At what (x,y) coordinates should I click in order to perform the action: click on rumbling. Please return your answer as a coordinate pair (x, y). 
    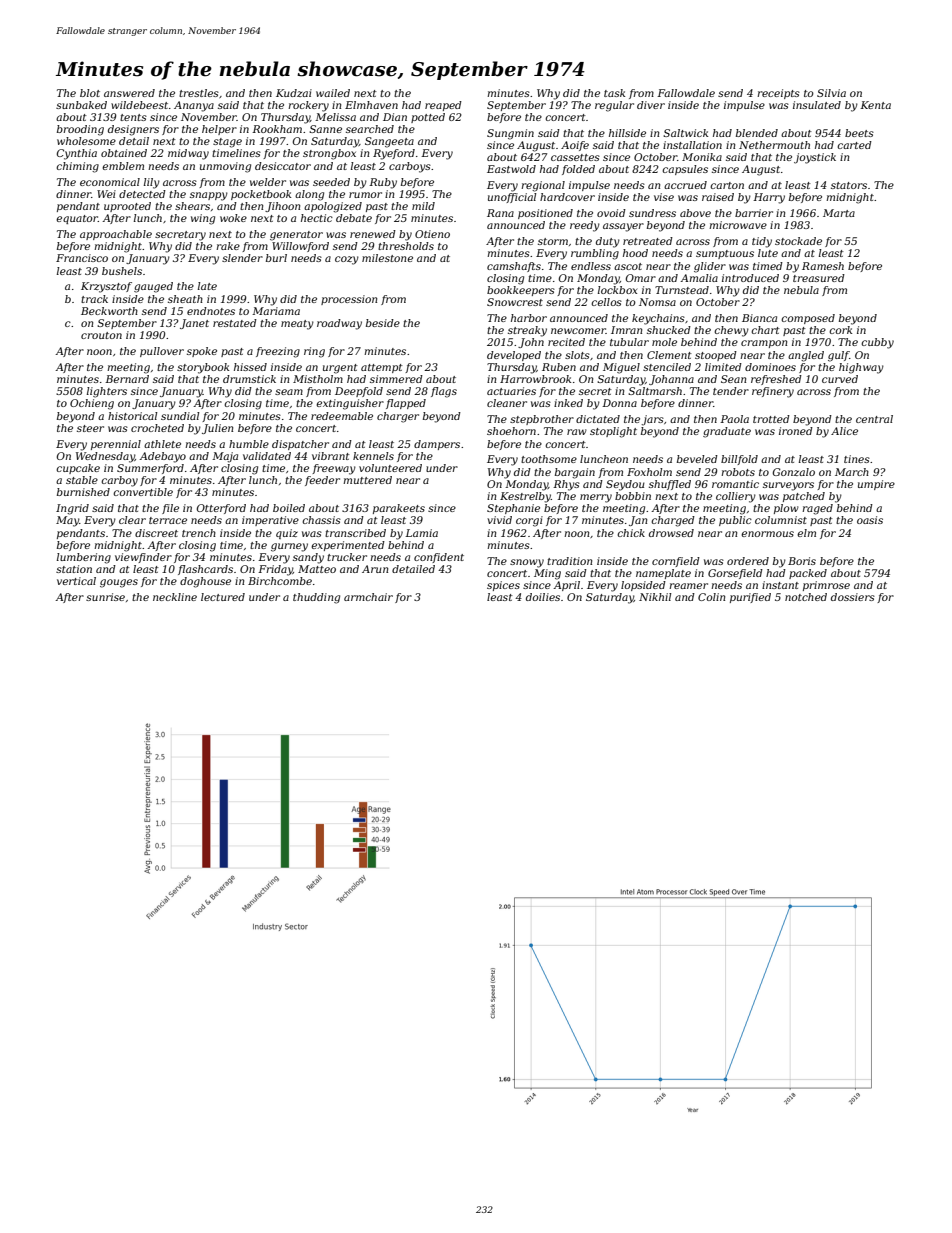
    Looking at the image, I should click on (595, 254).
